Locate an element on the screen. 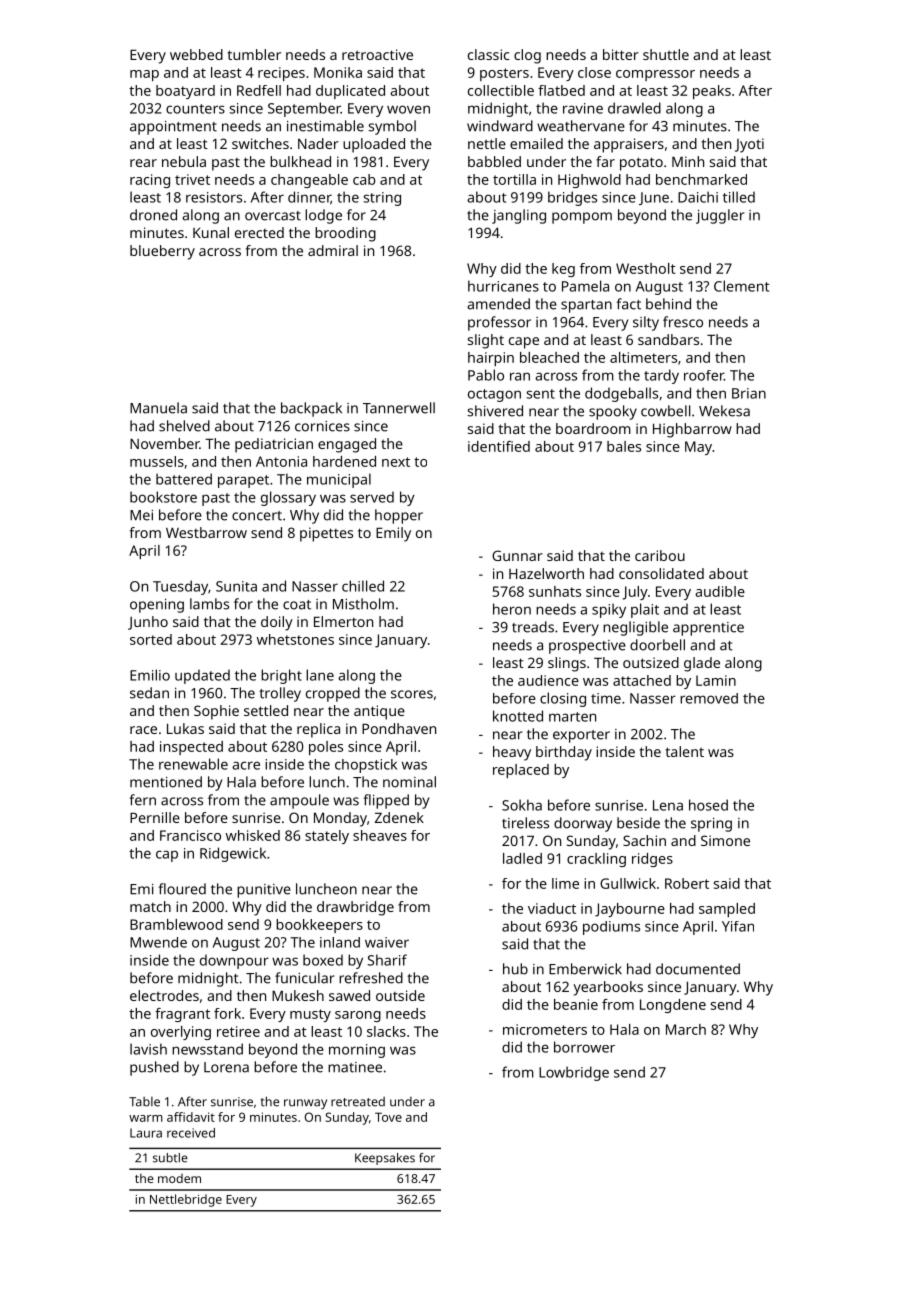 This screenshot has height=1316, width=908. map is located at coordinates (144, 75).
